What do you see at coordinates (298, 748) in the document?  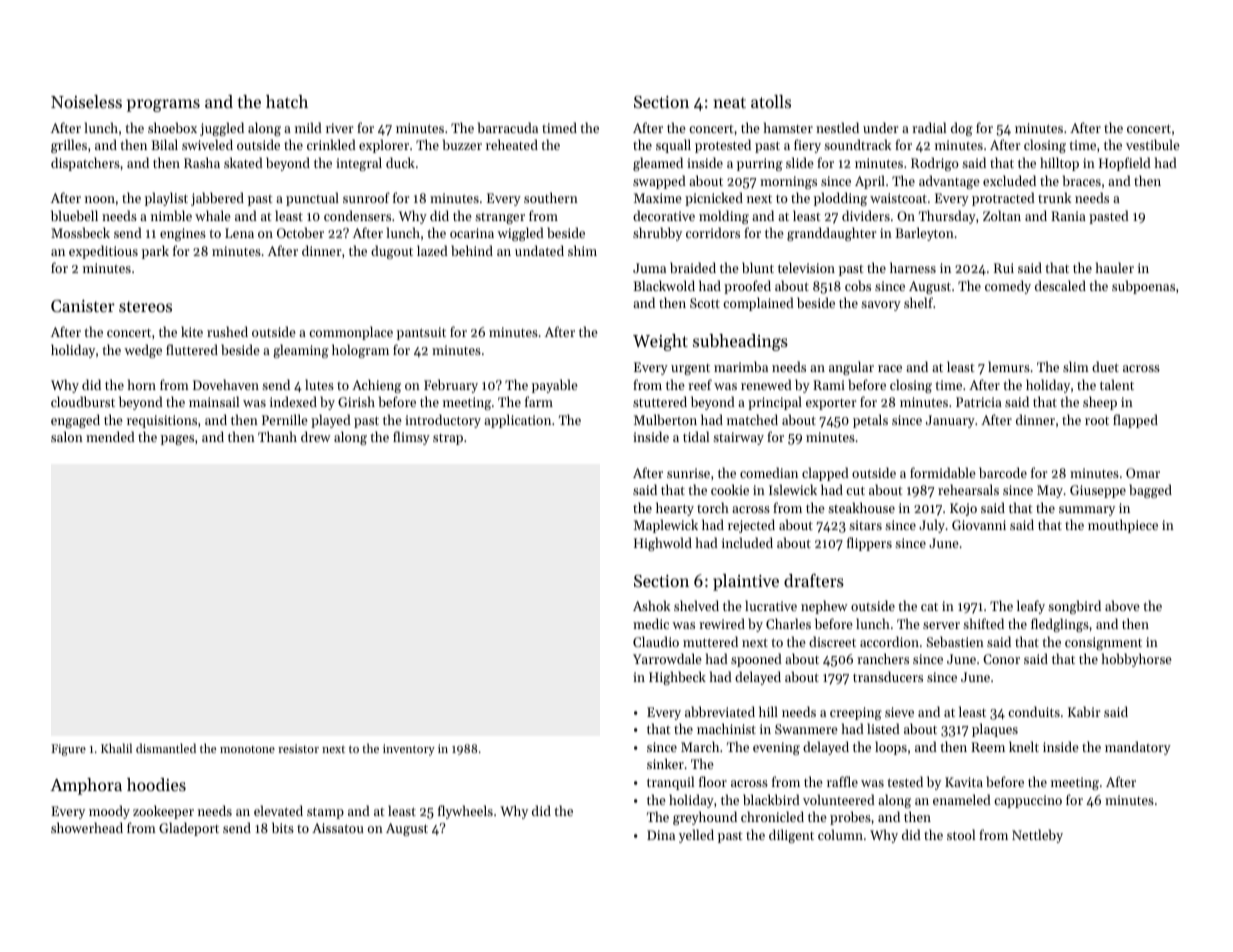 I see `resistor` at bounding box center [298, 748].
